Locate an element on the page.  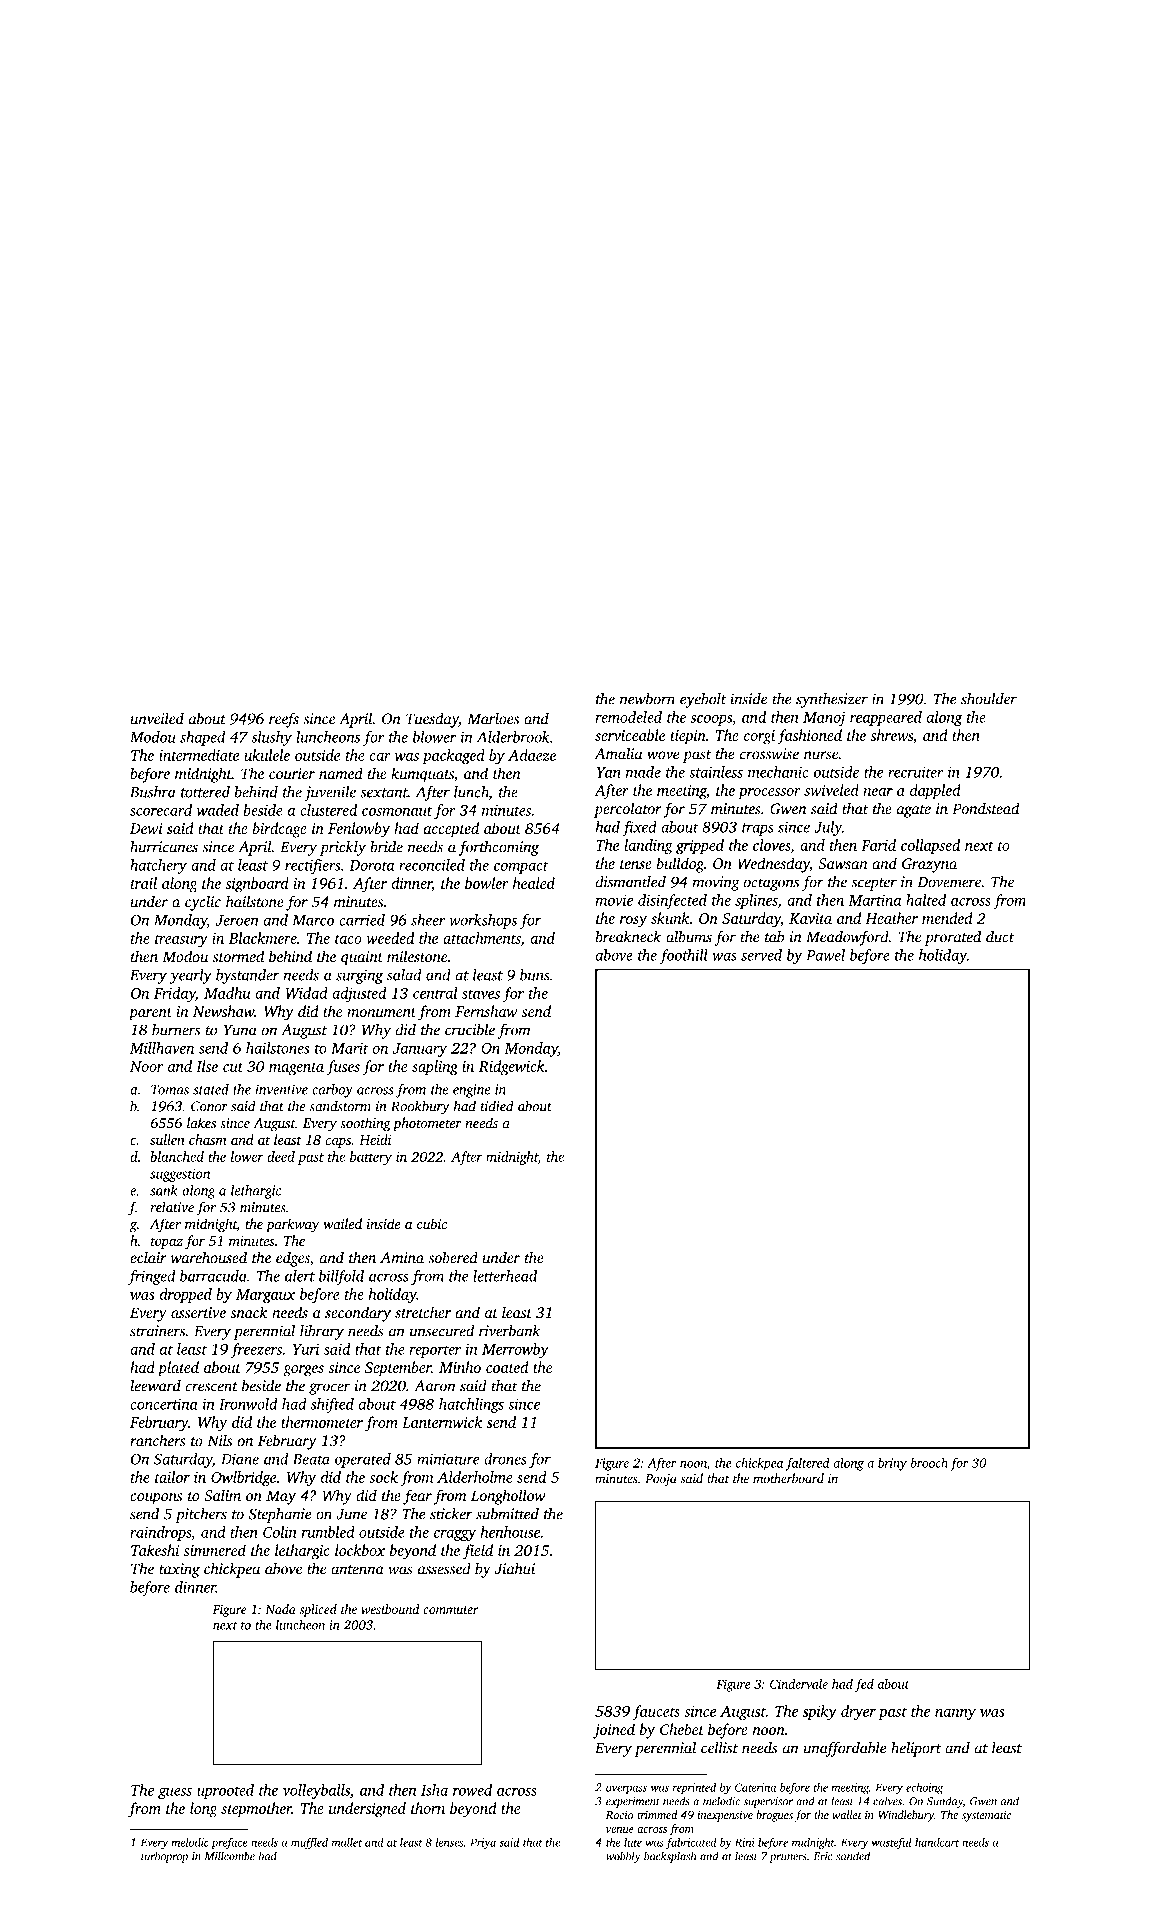
uprooted is located at coordinates (225, 1791).
